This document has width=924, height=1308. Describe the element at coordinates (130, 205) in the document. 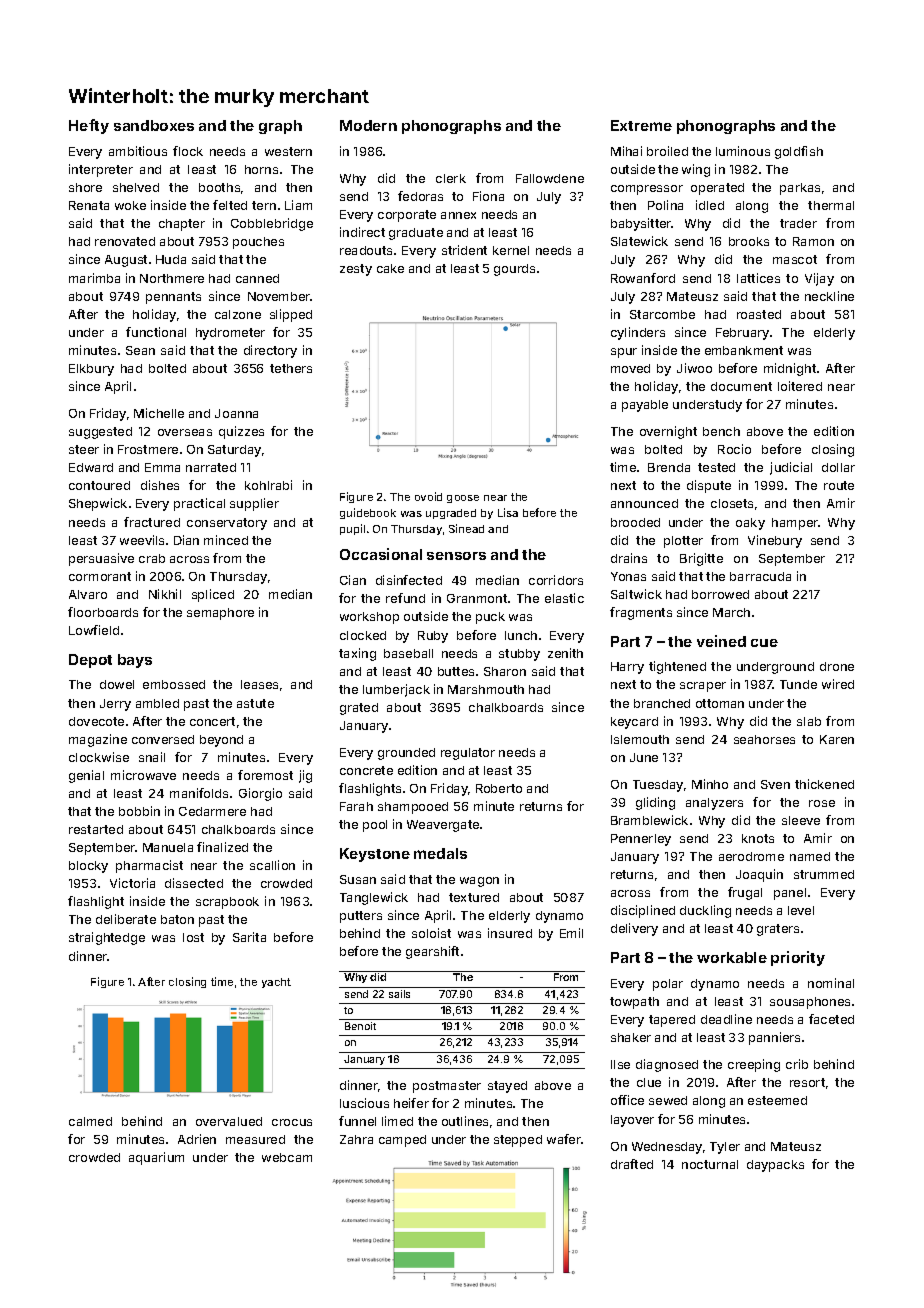

I see `woke` at that location.
